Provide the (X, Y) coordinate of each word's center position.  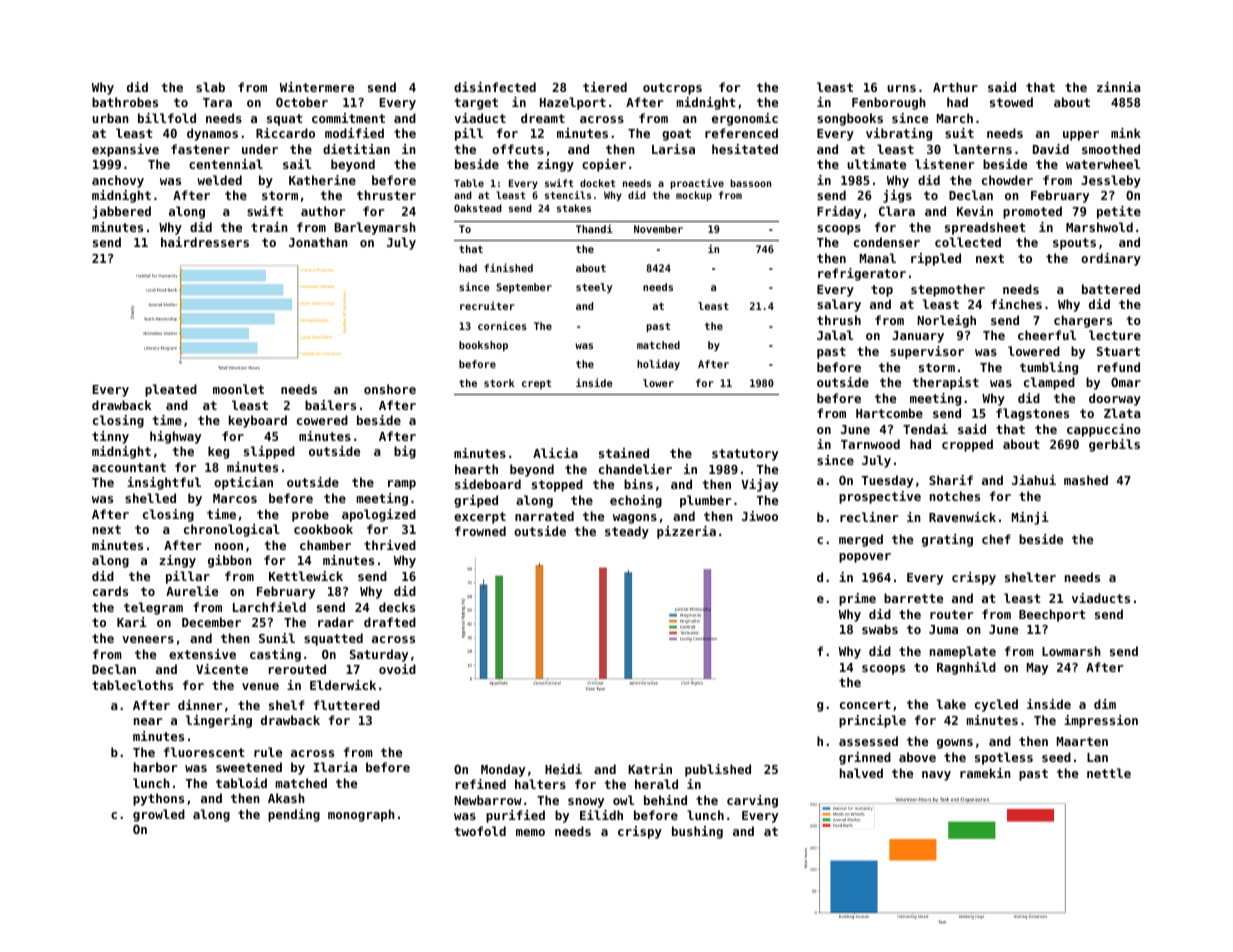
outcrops (672, 89)
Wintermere (317, 87)
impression (1101, 721)
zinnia (1119, 87)
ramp (402, 485)
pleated (171, 390)
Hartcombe (889, 413)
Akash (286, 798)
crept (536, 384)
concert (865, 704)
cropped (967, 445)
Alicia (555, 453)
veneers (148, 639)
